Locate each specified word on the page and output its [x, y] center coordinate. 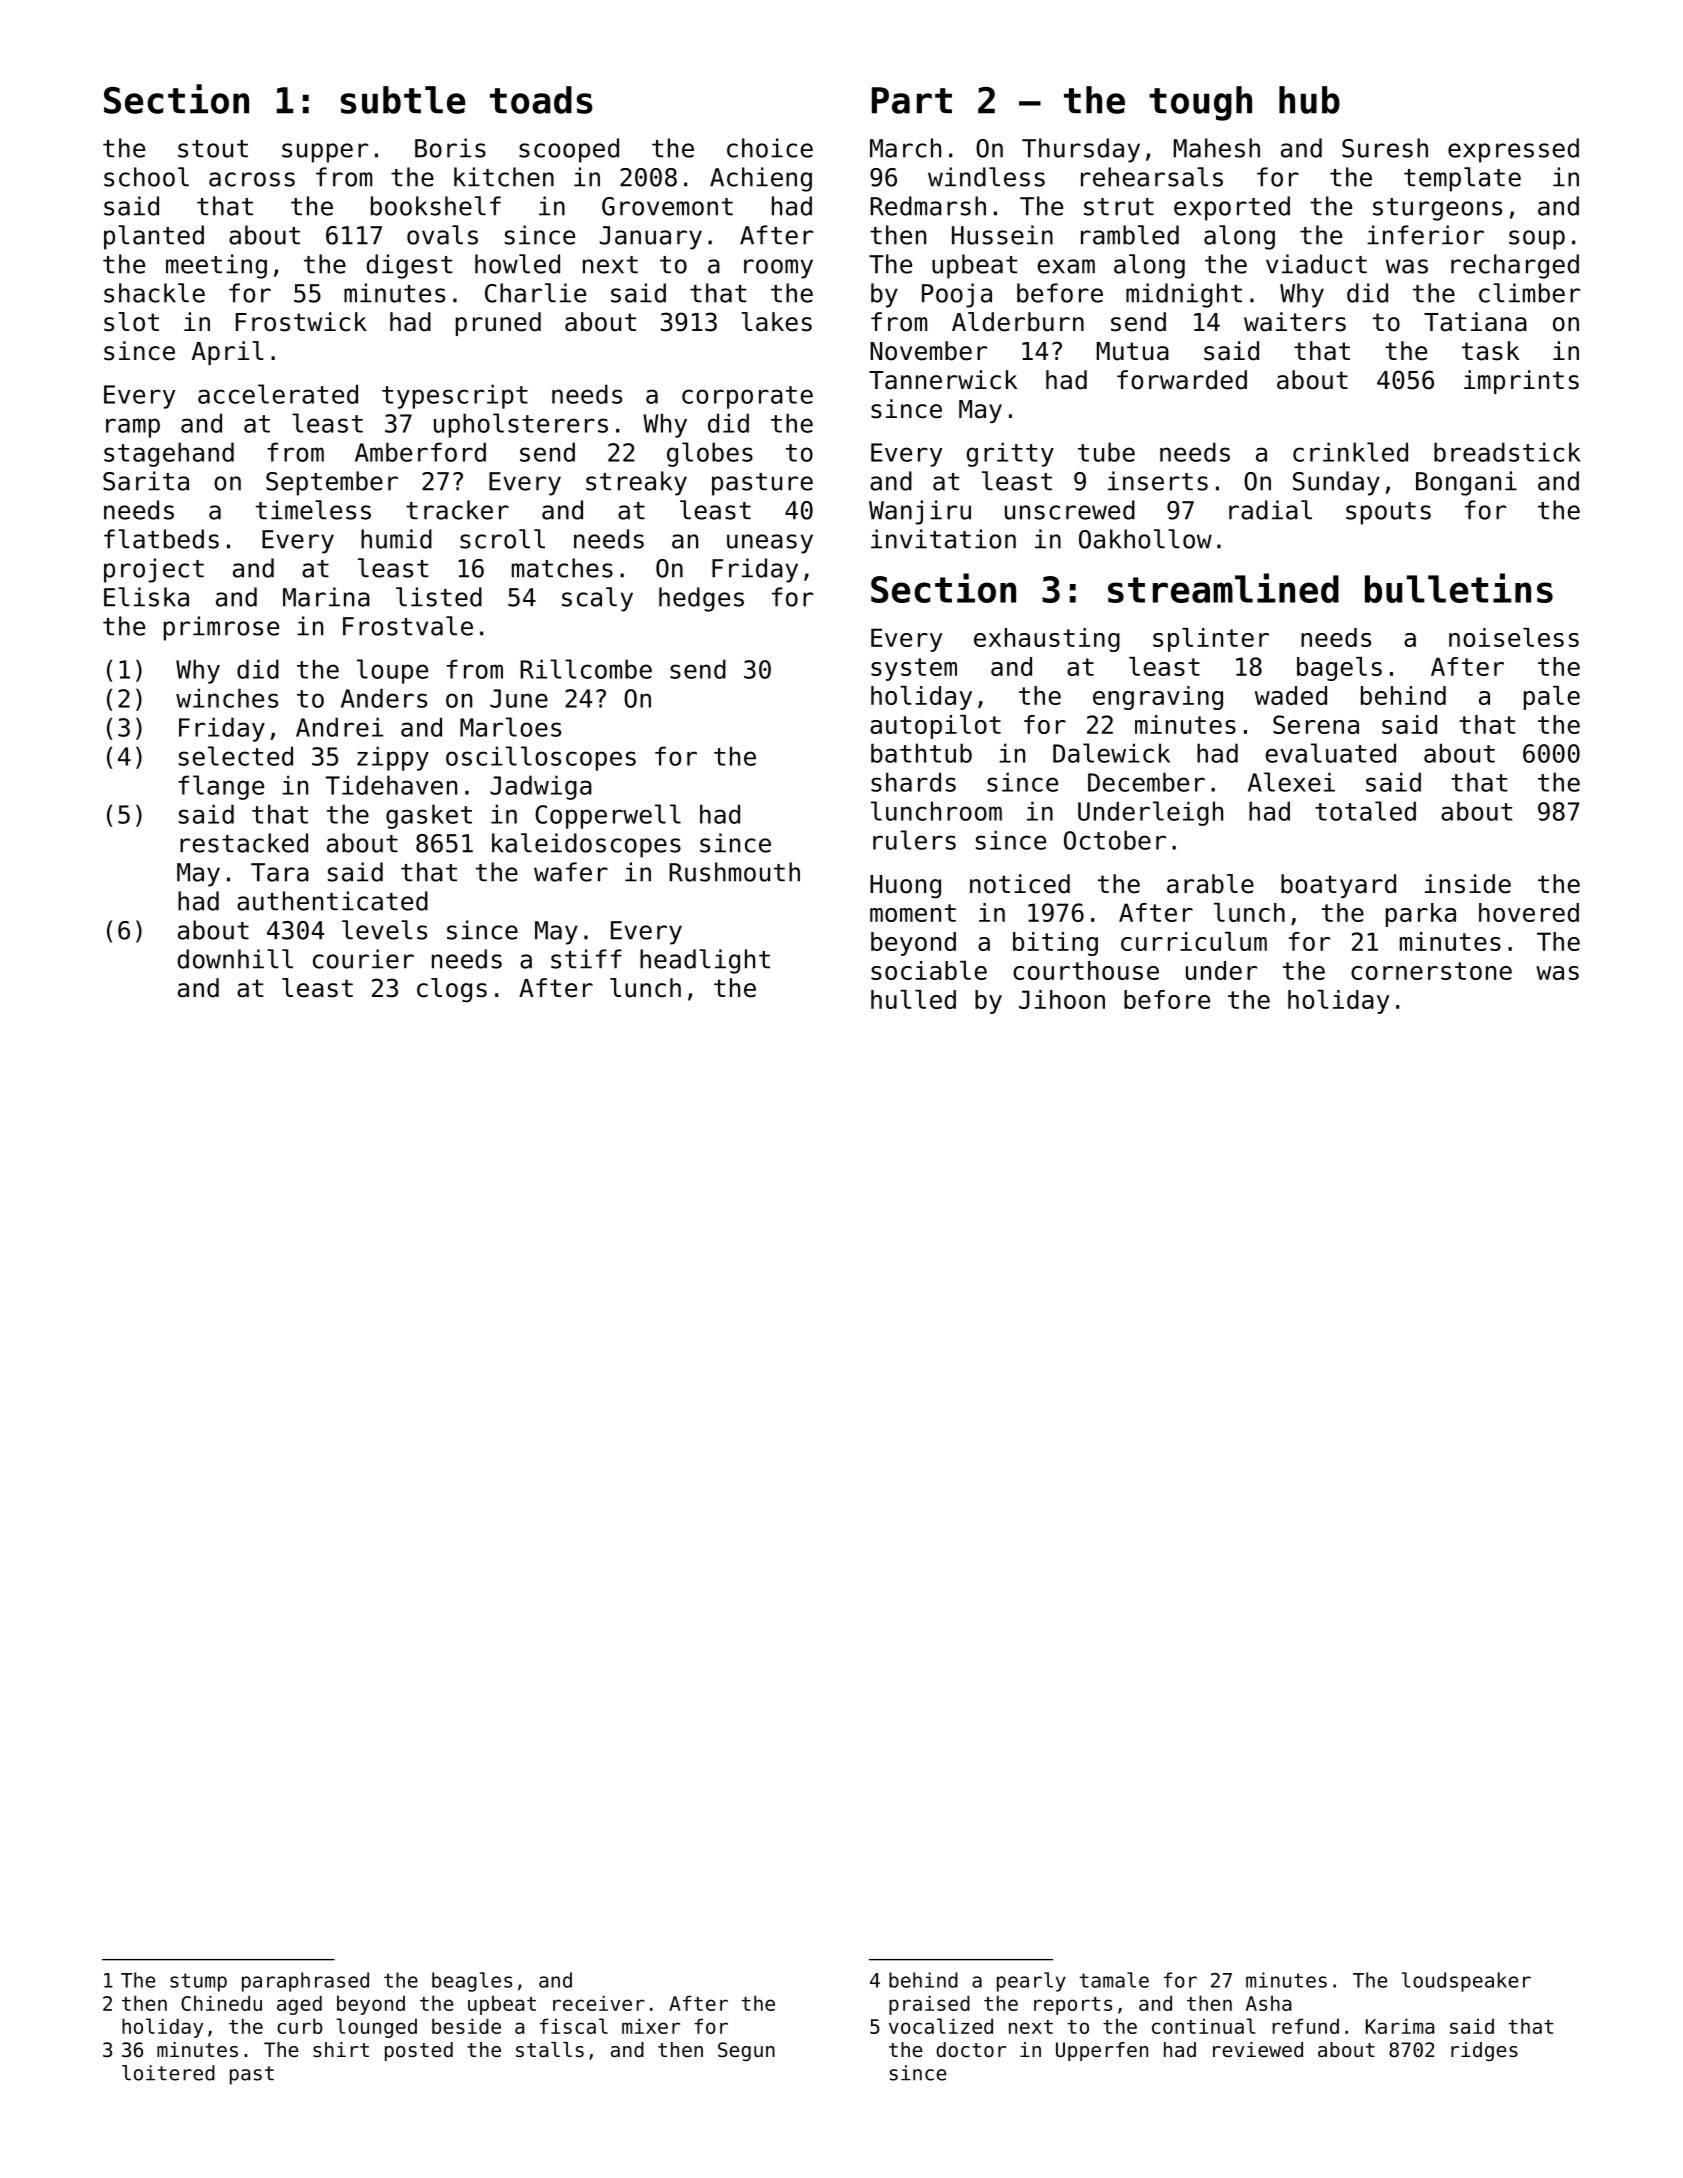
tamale [1114, 1980]
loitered [168, 2073]
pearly [1031, 1982]
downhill [235, 959]
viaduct [1316, 264]
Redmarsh [928, 206]
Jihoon [1062, 999]
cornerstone [1431, 971]
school [146, 177]
